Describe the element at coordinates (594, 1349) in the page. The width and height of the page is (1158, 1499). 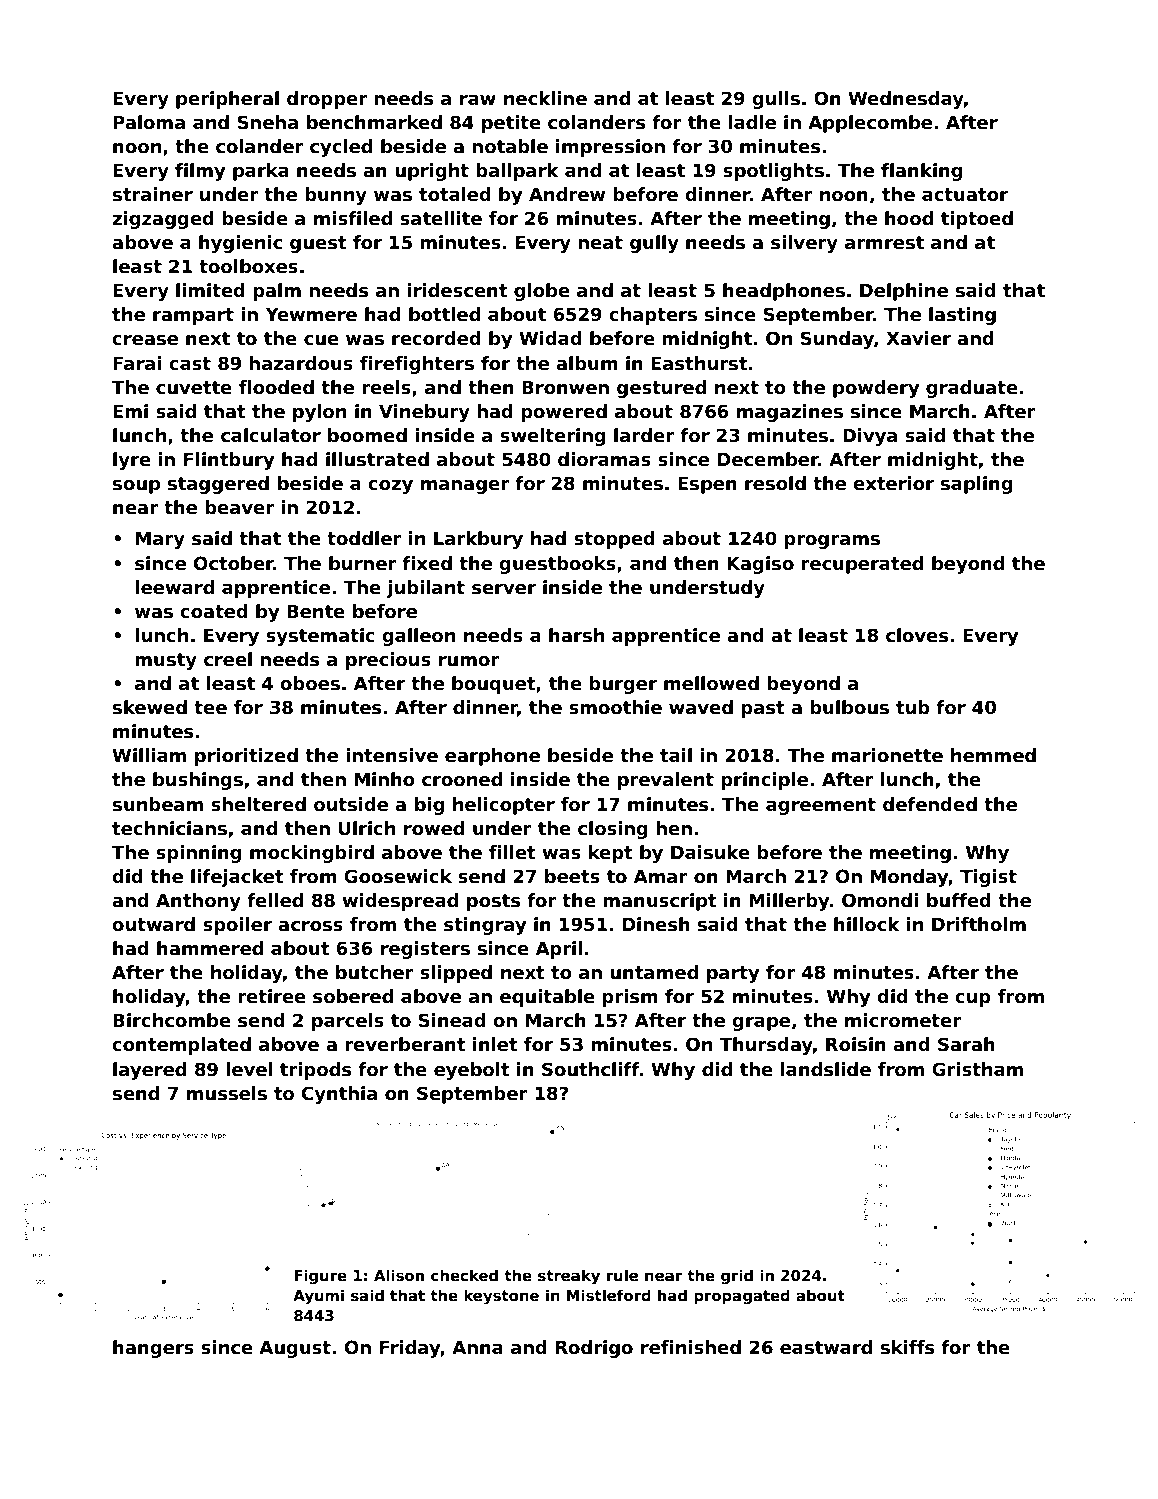
I see `Rodrigo` at that location.
